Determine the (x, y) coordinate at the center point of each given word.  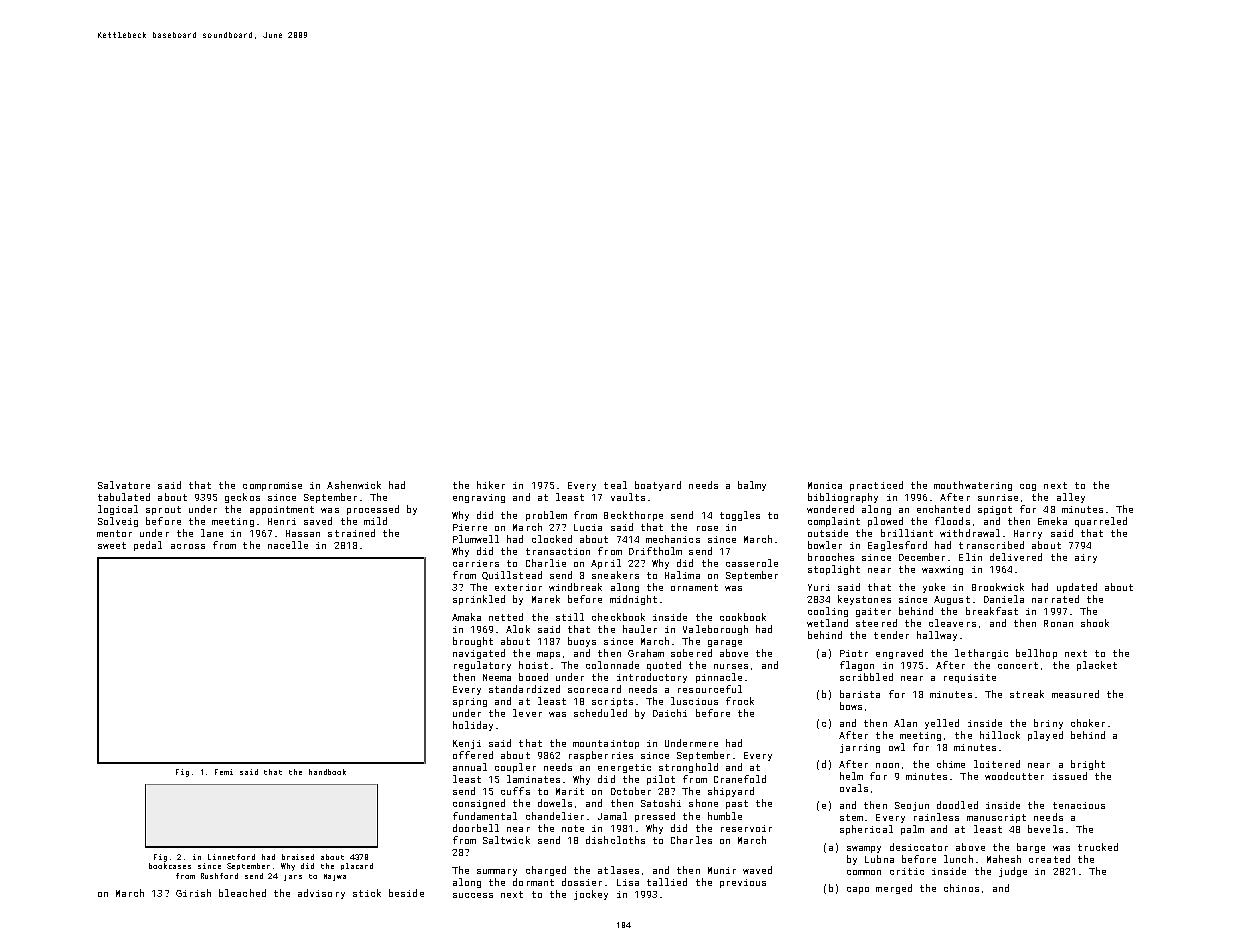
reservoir (746, 828)
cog (1028, 487)
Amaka (466, 617)
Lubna (879, 859)
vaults (628, 497)
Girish (193, 893)
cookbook (743, 617)
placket (1097, 666)
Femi (224, 772)
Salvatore (124, 485)
